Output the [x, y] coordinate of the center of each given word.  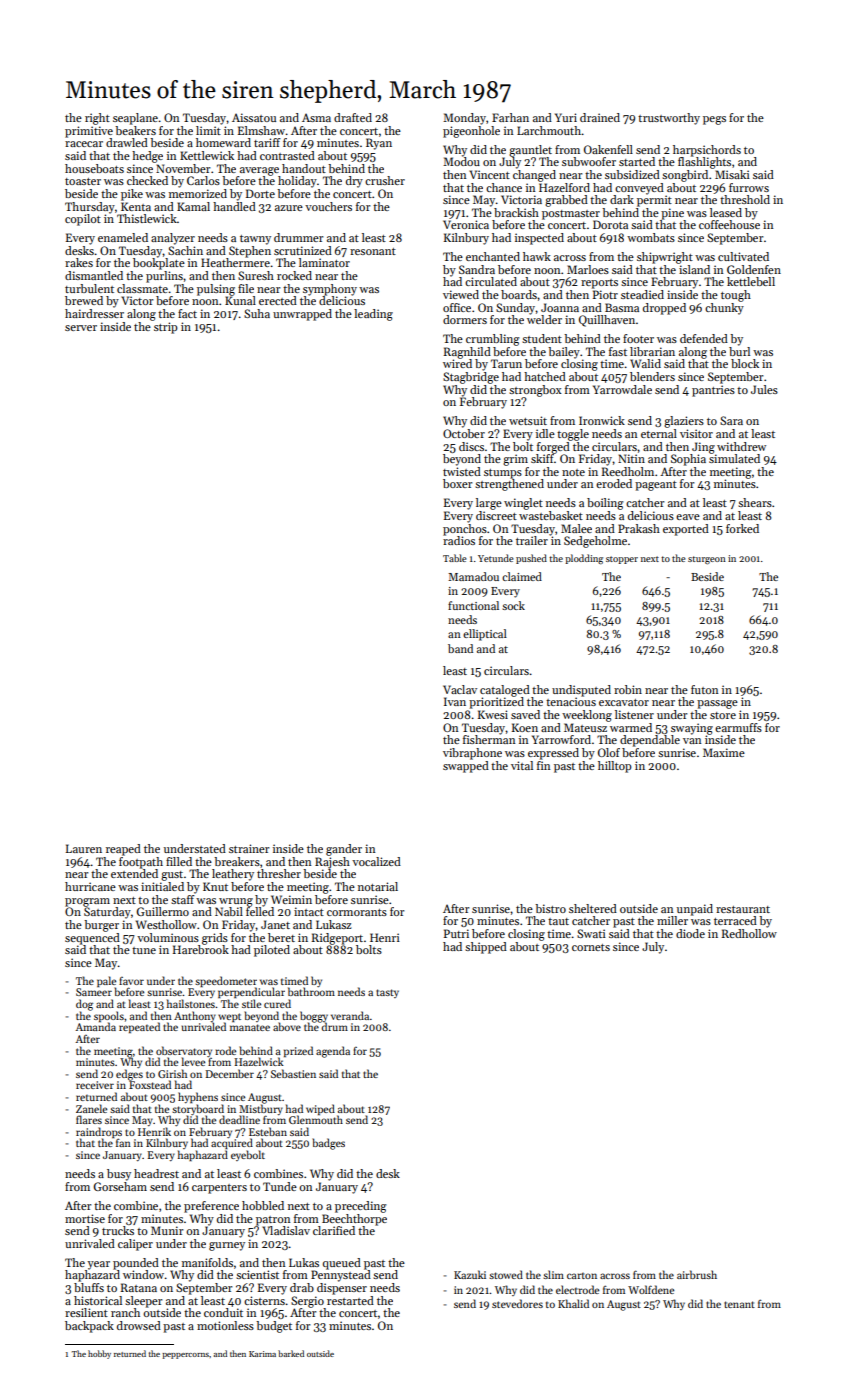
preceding [360, 1207]
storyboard [198, 1110]
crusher [385, 180]
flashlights [704, 163]
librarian [652, 351]
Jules [764, 389]
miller [672, 920]
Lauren [84, 848]
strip [166, 328]
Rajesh [332, 863]
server [81, 328]
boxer [457, 483]
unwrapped [302, 315]
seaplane [135, 119]
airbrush [697, 1274]
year [98, 1265]
